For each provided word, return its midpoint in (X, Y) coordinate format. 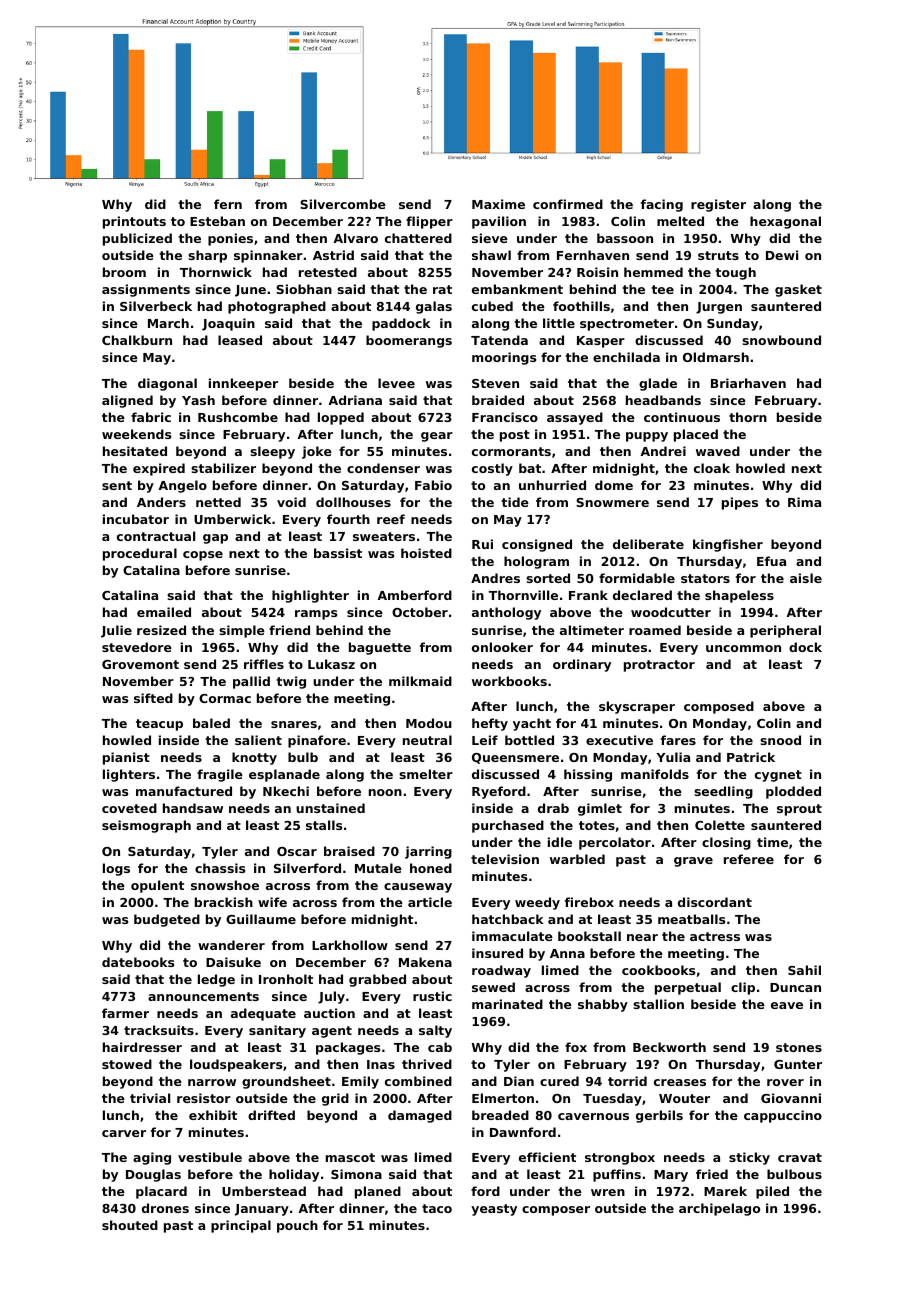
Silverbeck (156, 306)
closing (726, 843)
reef (391, 519)
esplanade (284, 775)
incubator (136, 519)
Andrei (663, 451)
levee (396, 383)
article (430, 902)
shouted (130, 1225)
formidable (637, 578)
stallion (658, 1004)
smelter (426, 774)
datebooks (138, 962)
